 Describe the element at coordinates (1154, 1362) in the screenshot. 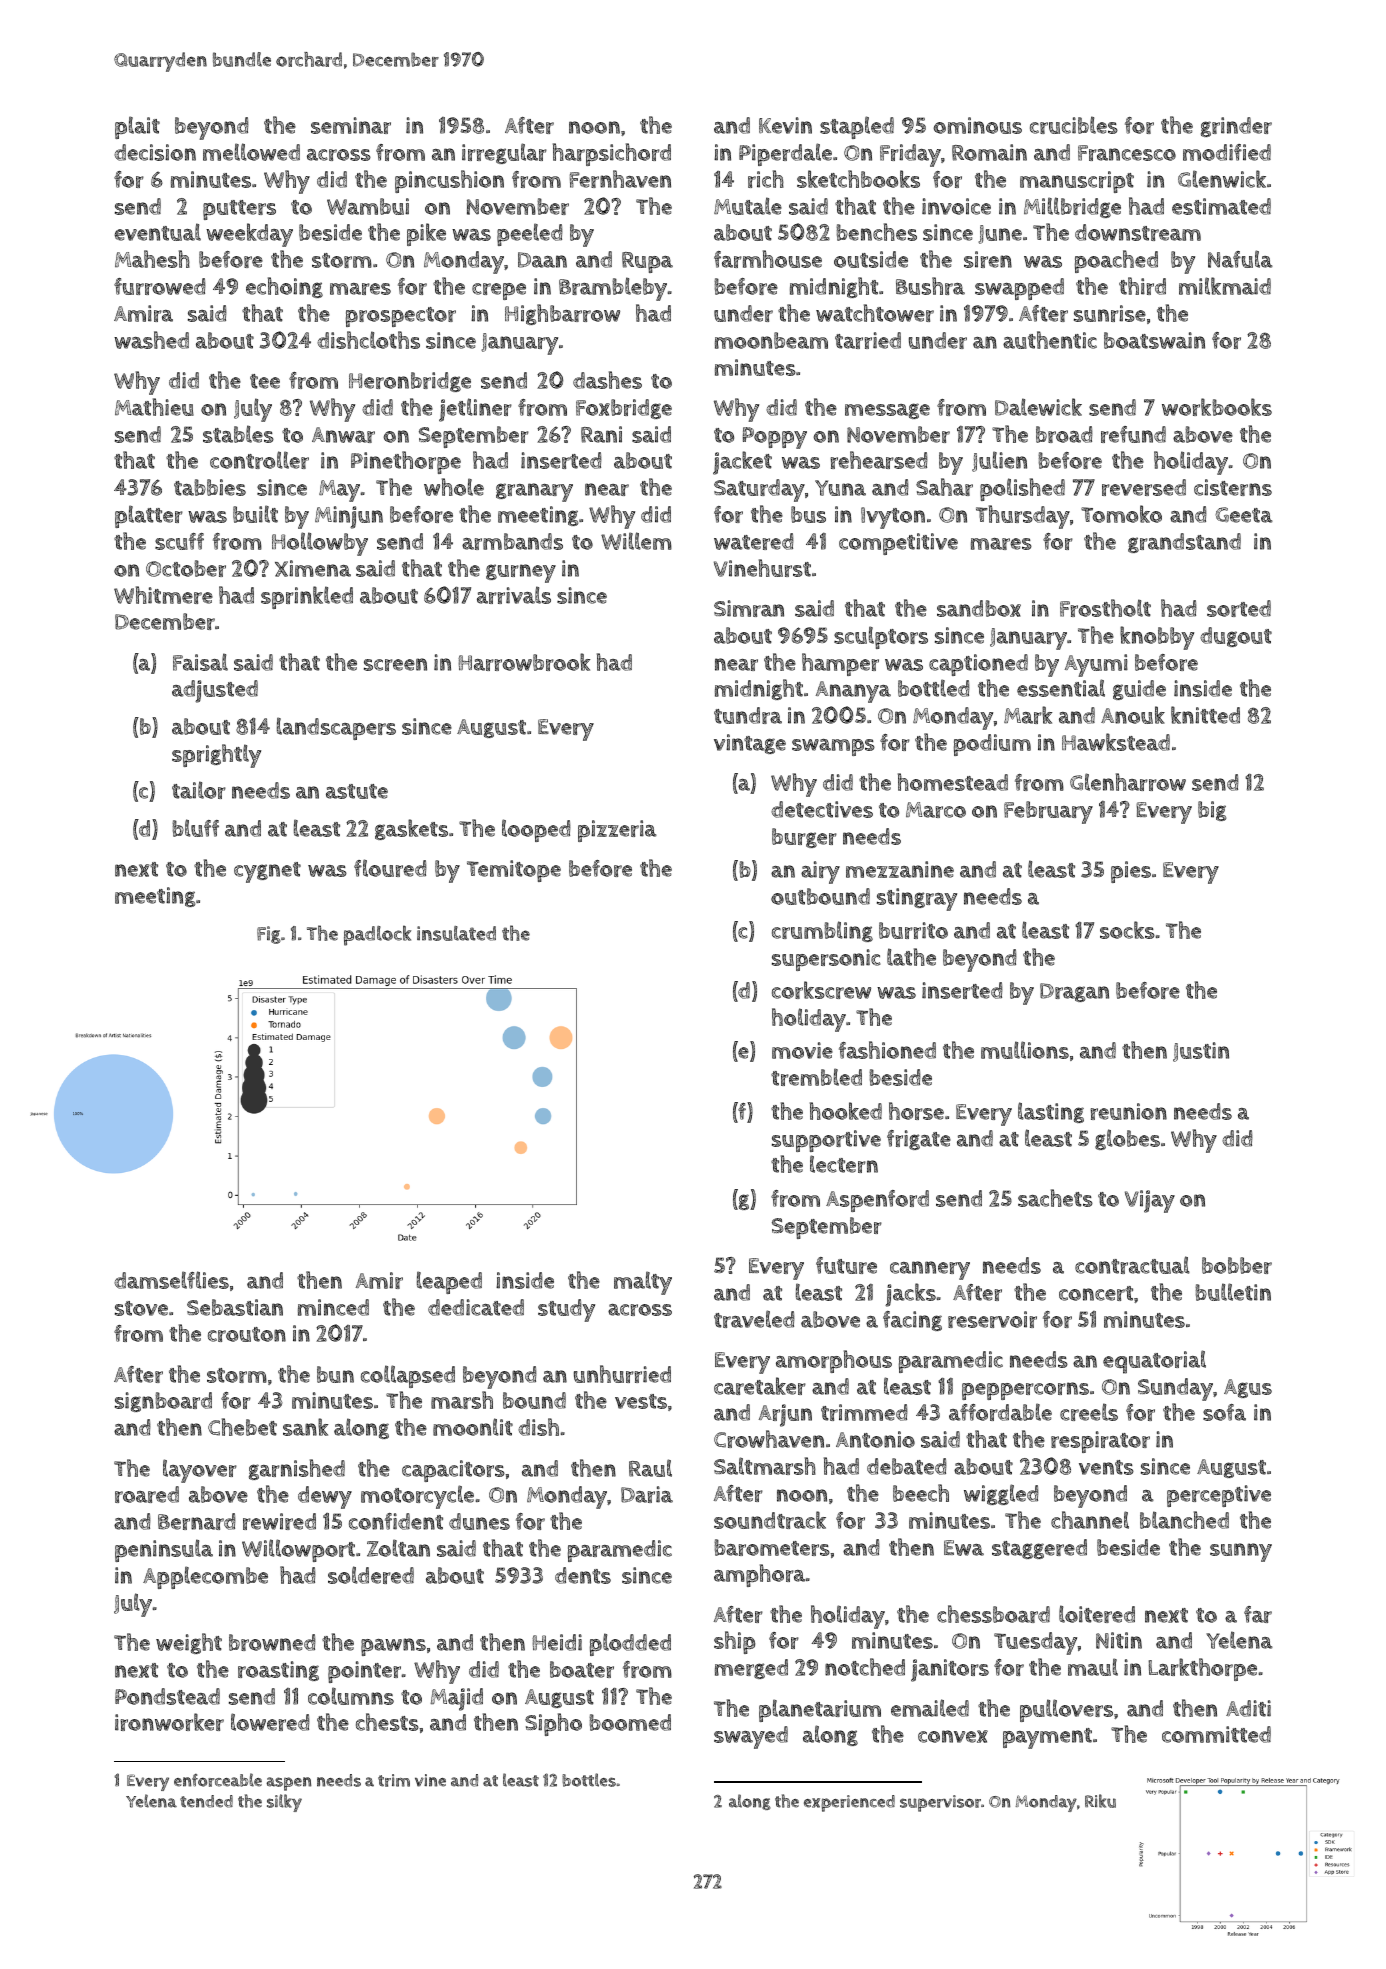

I see `equatorial` at that location.
